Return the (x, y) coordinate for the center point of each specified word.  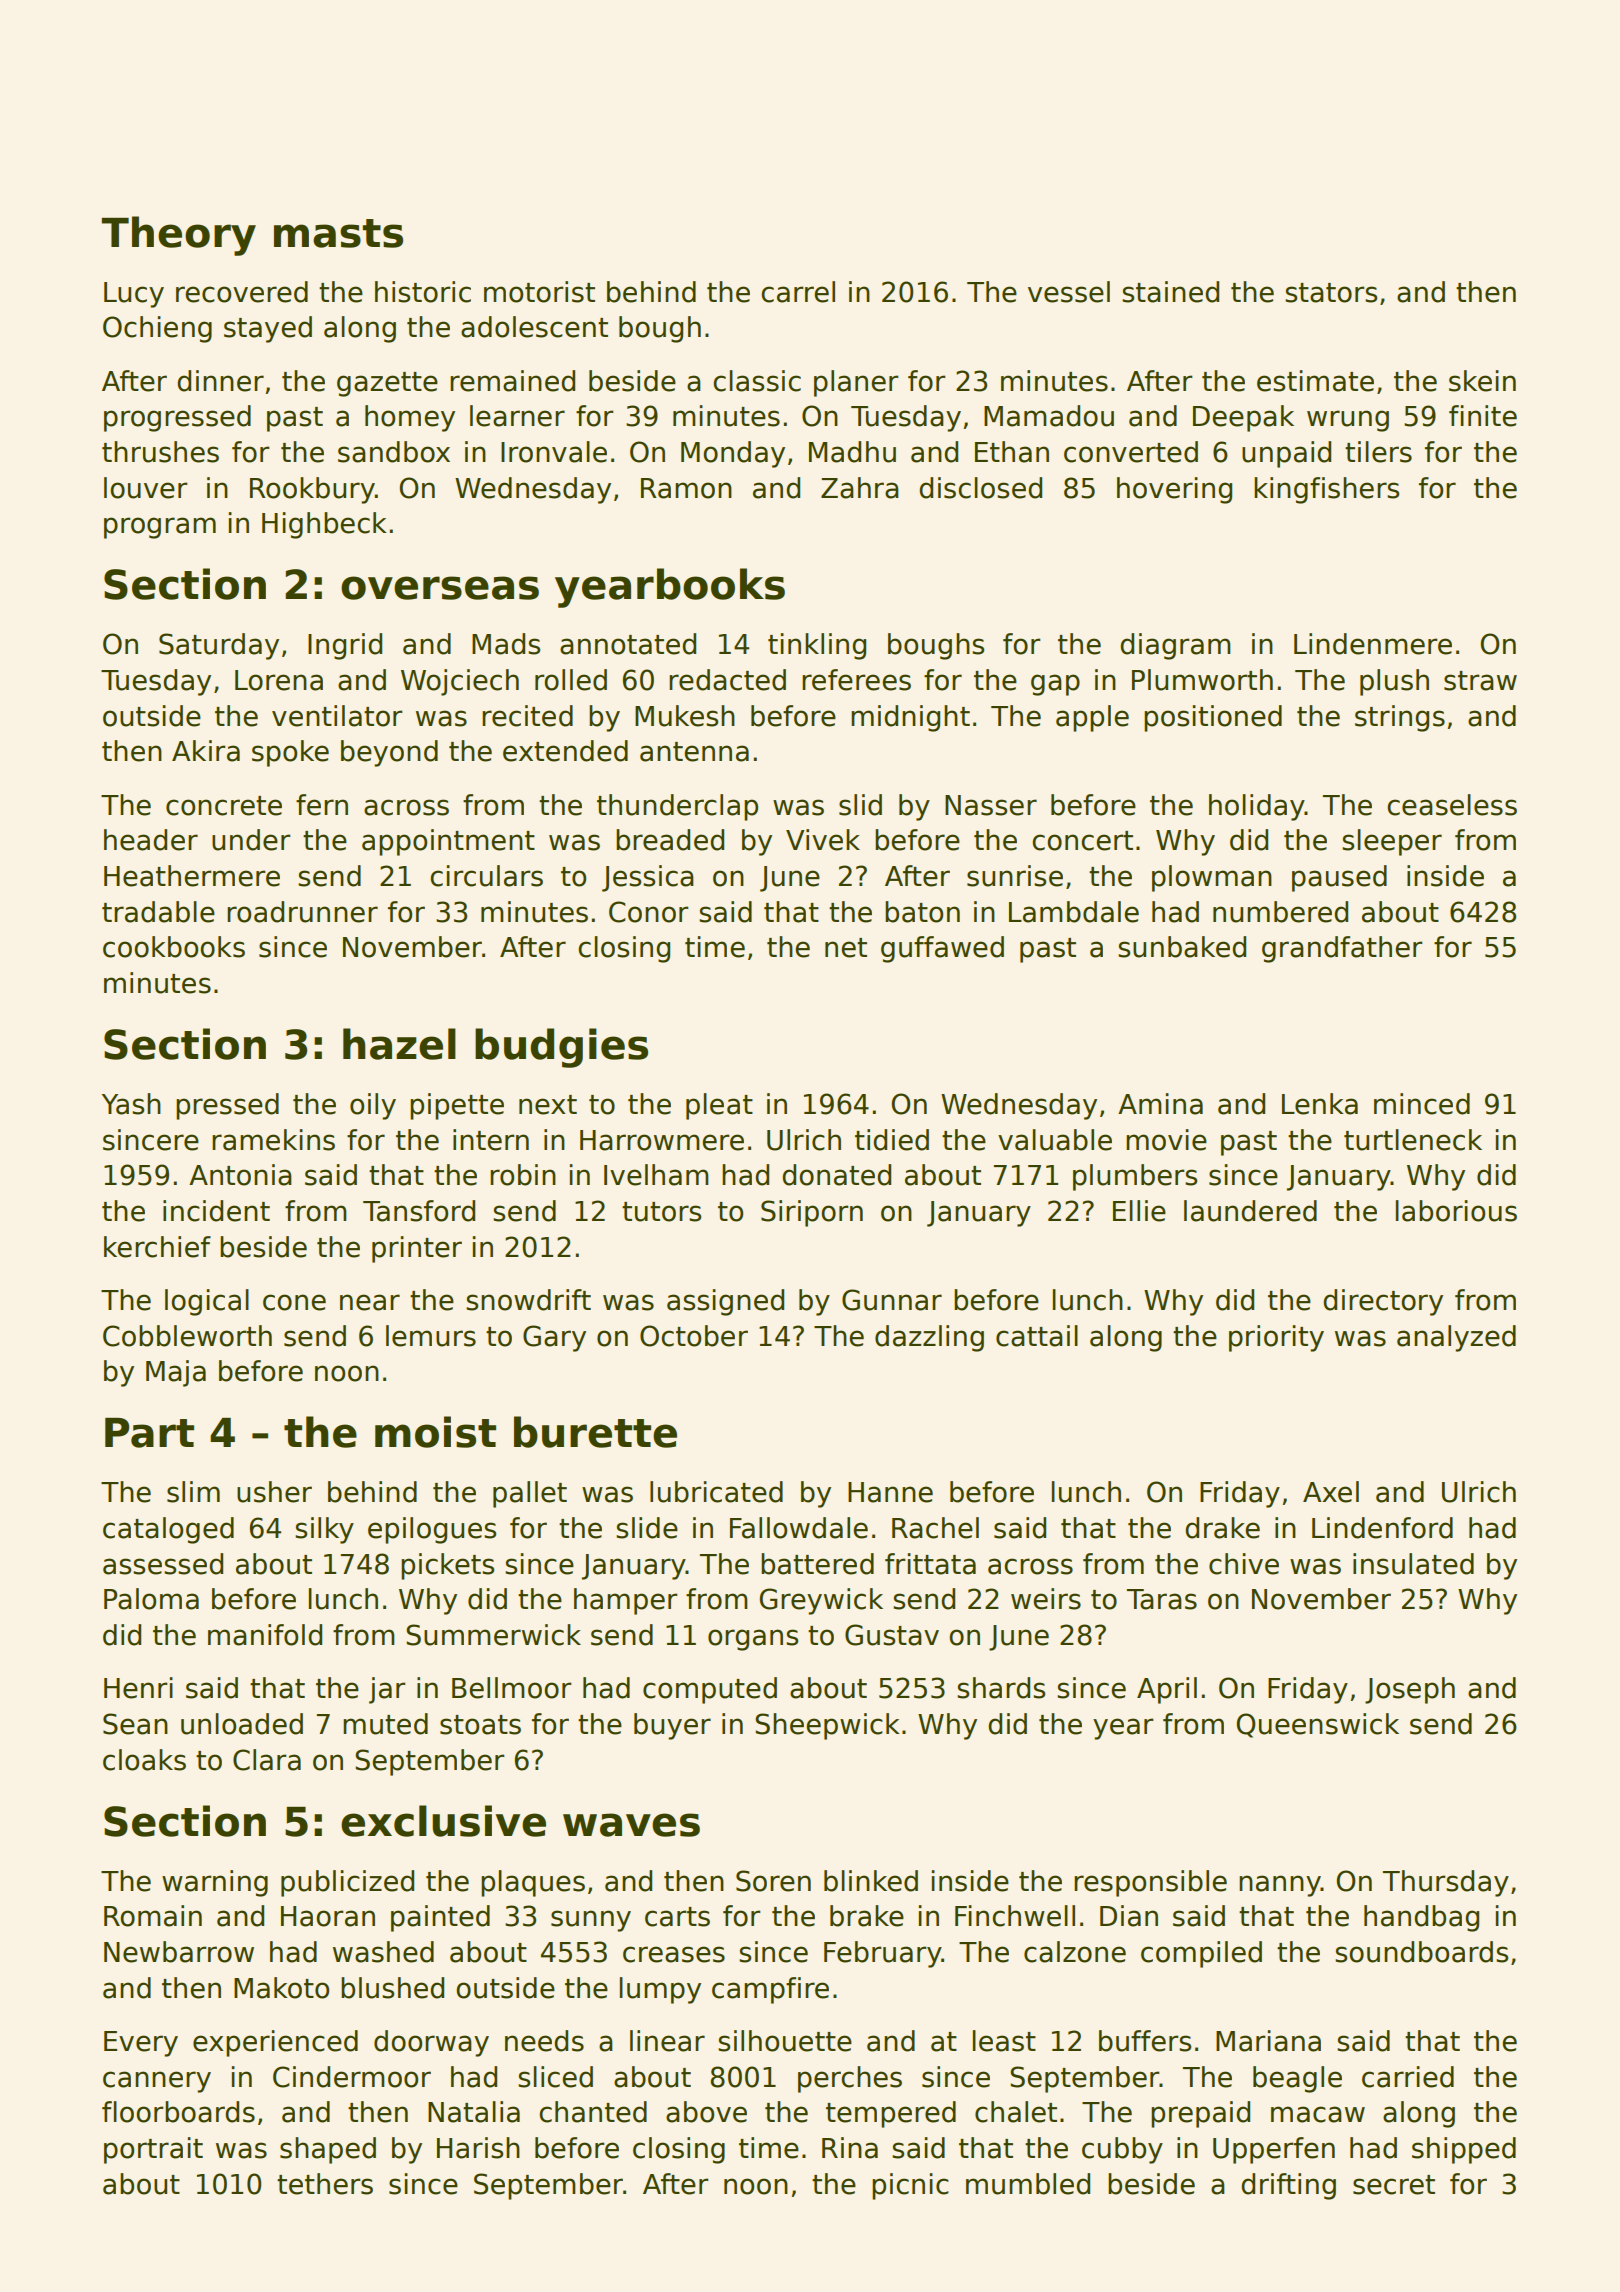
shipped (1464, 2150)
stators (1331, 293)
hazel (399, 1044)
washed (383, 1952)
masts (338, 233)
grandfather (1342, 949)
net (846, 948)
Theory (178, 236)
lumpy (660, 1990)
